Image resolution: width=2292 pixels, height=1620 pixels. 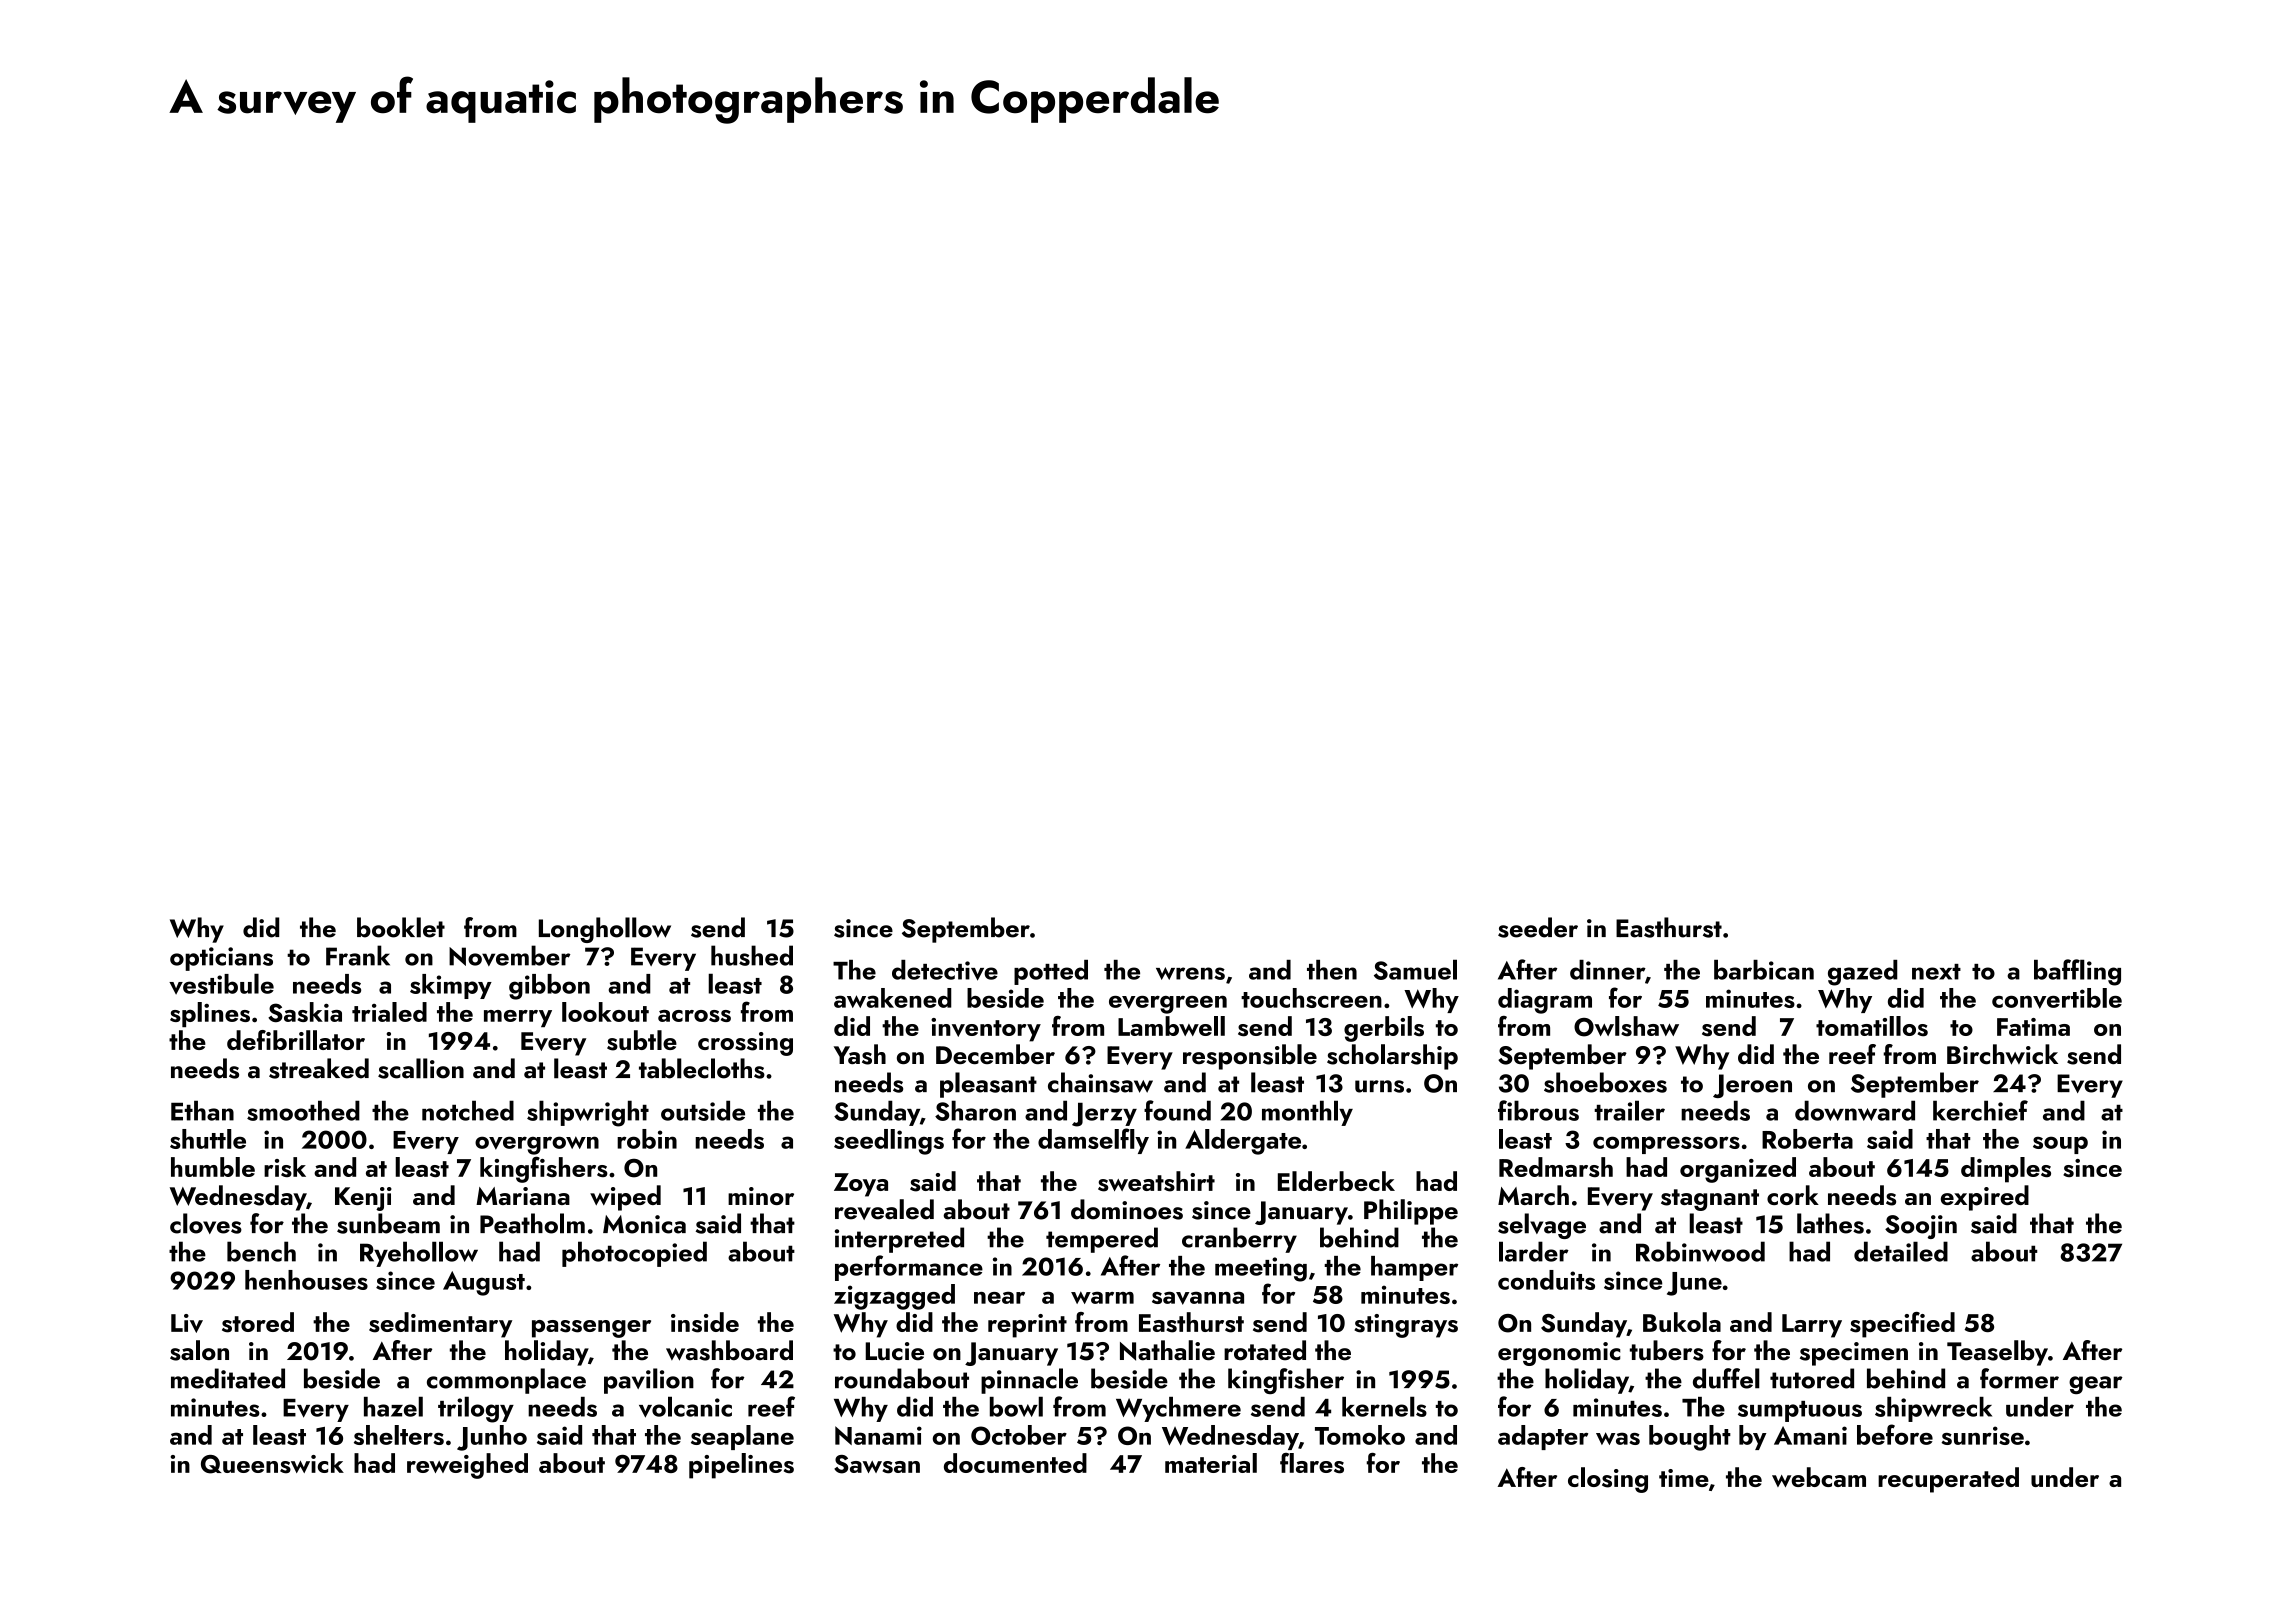 I want to click on Ryehollow, so click(x=419, y=1254).
